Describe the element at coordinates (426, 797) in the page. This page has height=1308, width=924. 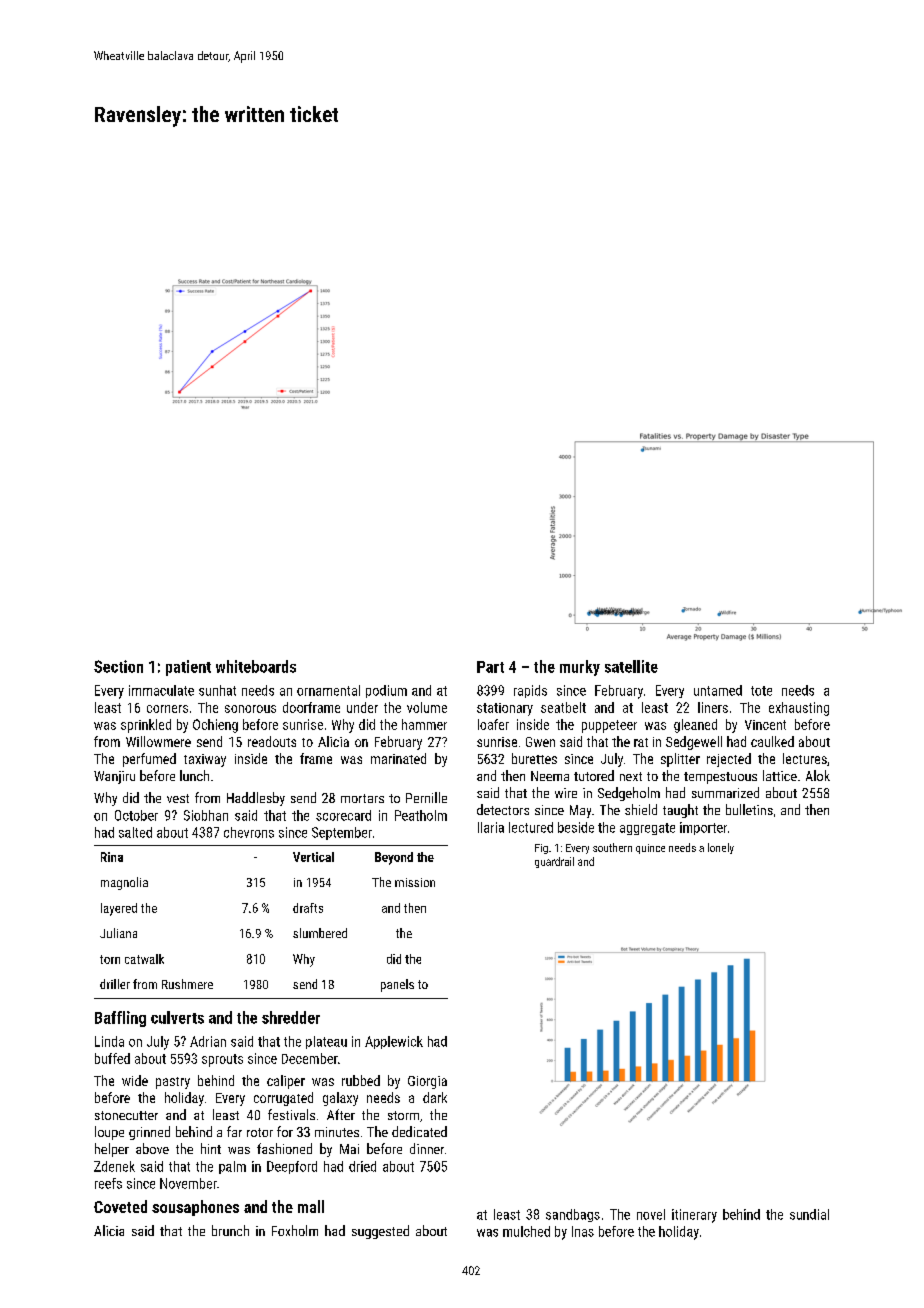
I see `Pernille` at that location.
